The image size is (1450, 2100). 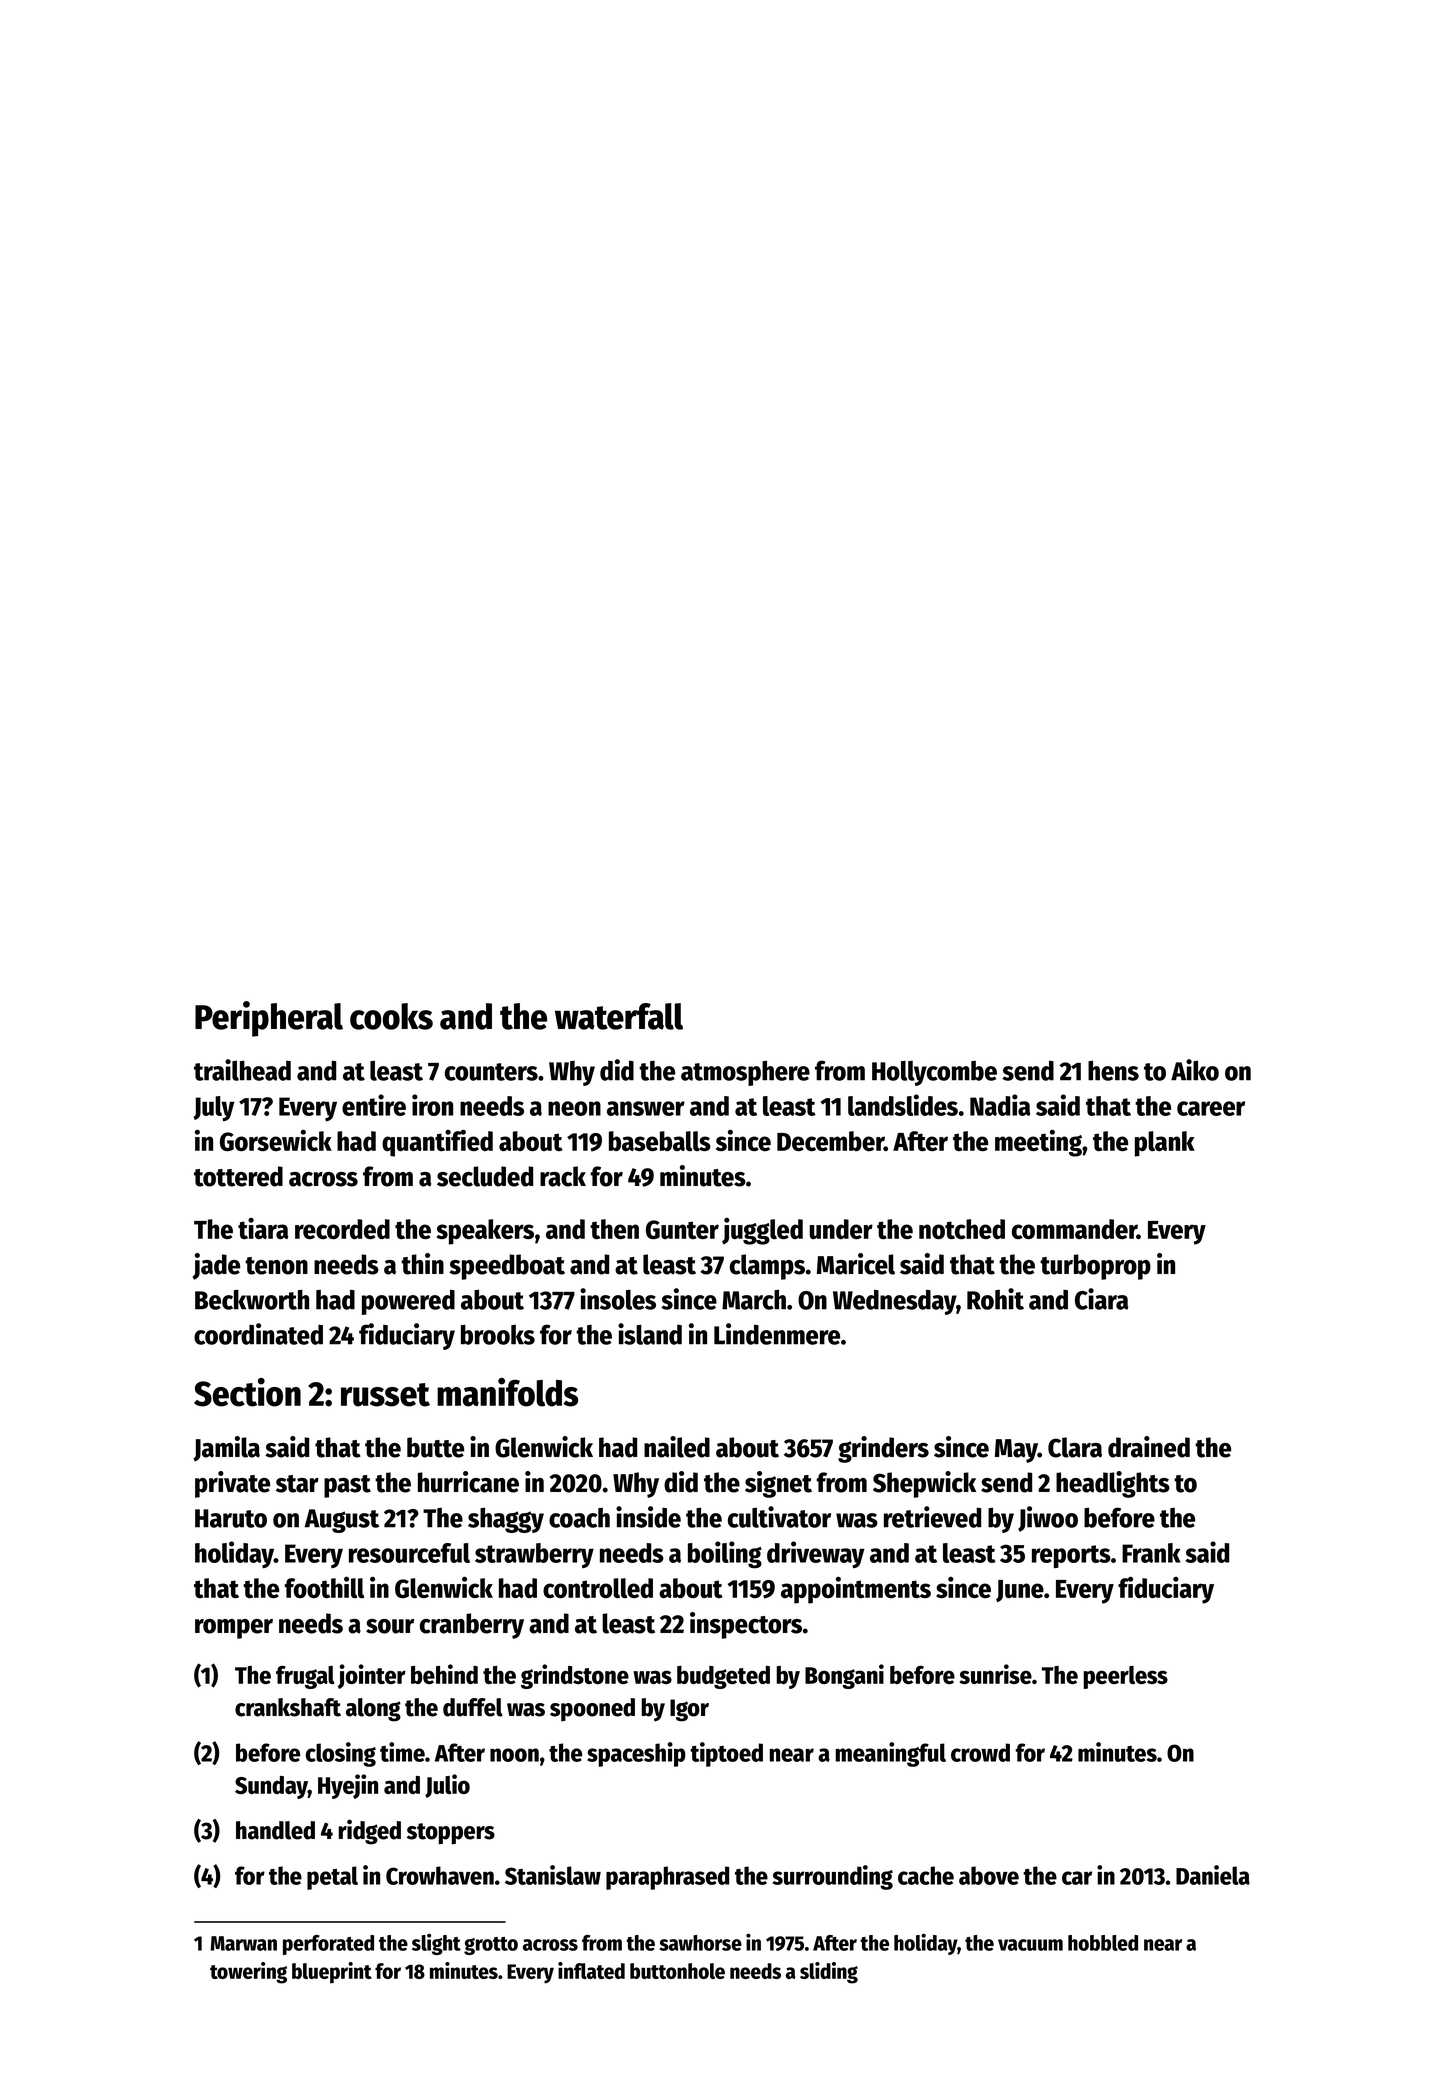 What do you see at coordinates (1149, 1447) in the screenshot?
I see `drained` at bounding box center [1149, 1447].
